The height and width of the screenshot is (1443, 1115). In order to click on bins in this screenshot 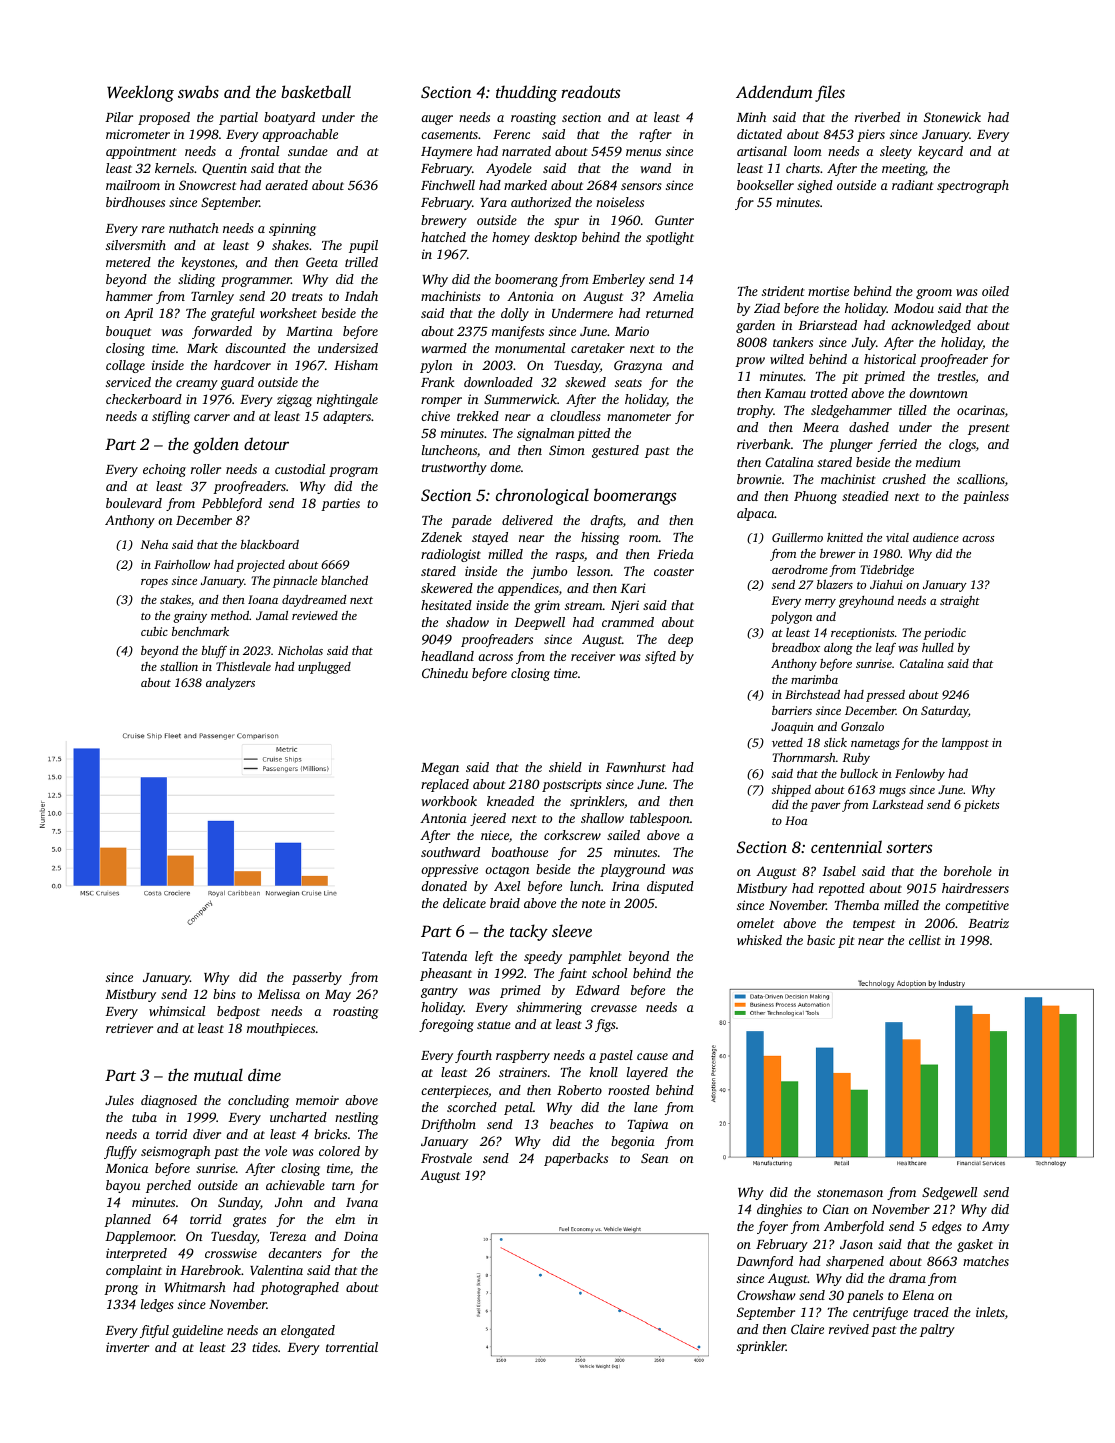, I will do `click(224, 994)`.
